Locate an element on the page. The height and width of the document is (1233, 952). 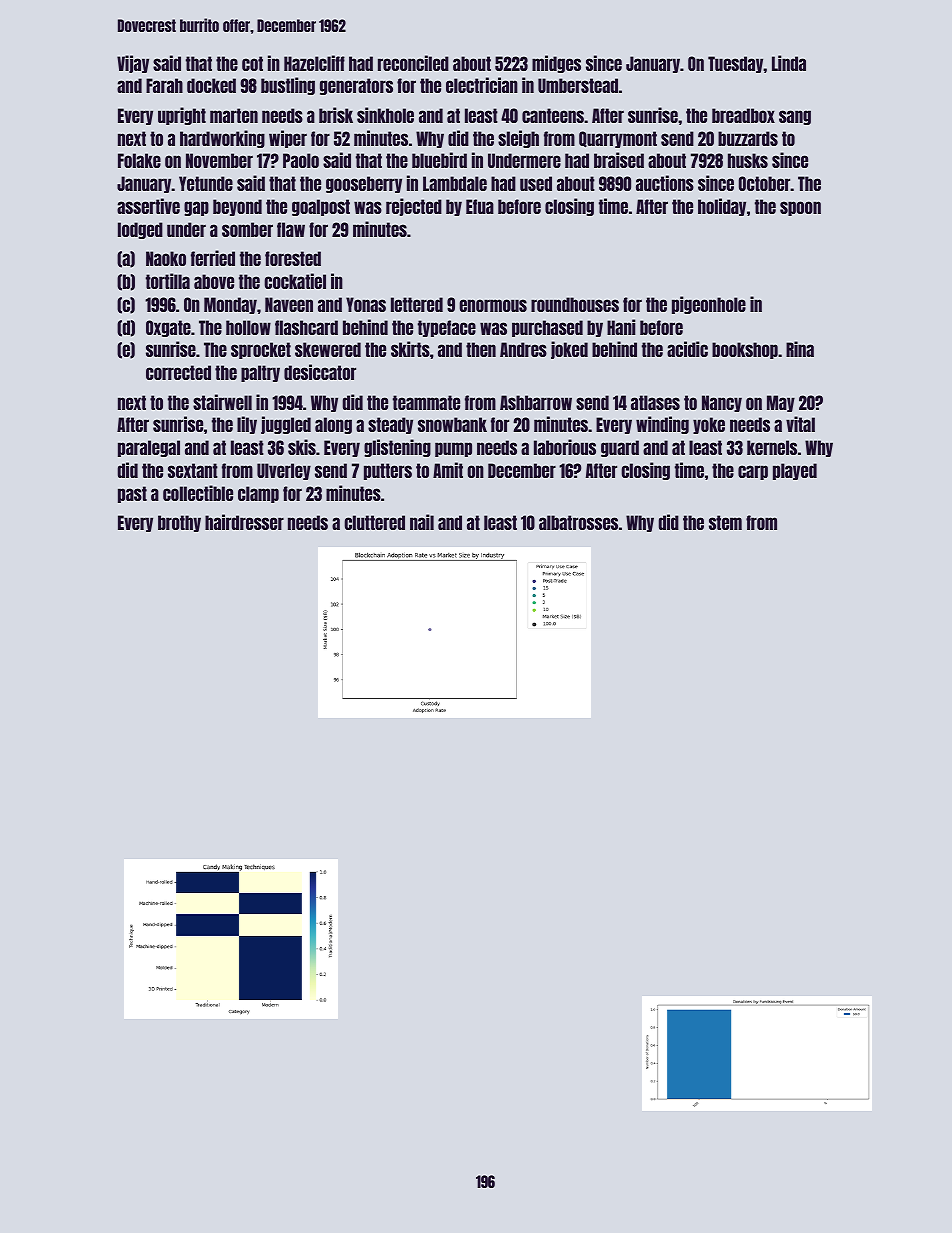
midges is located at coordinates (556, 64).
